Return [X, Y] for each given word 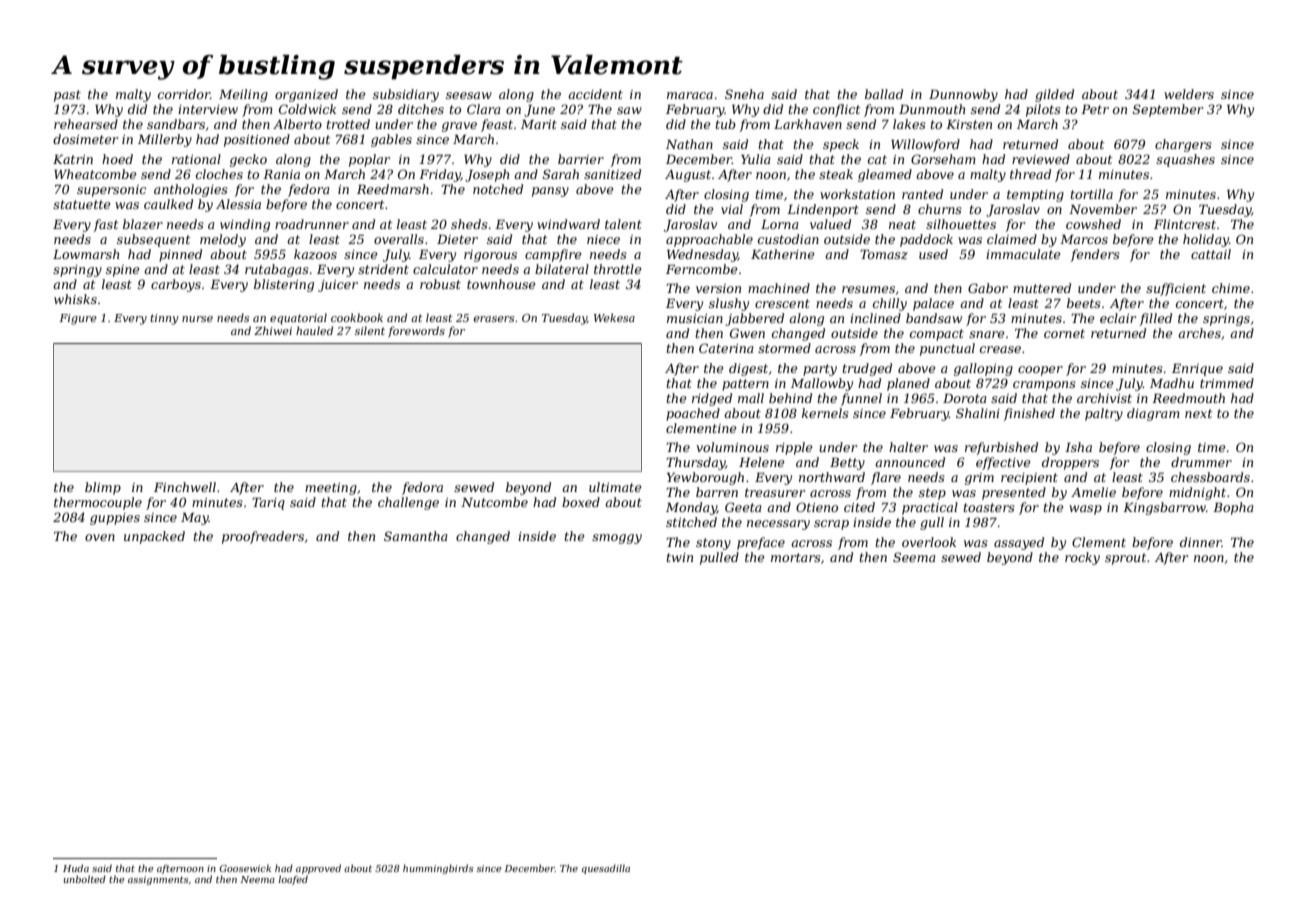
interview [208, 109]
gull [932, 523]
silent [370, 330]
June [539, 111]
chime [1231, 288]
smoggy [617, 539]
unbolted [85, 879]
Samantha [416, 536]
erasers [493, 319]
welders [1189, 94]
